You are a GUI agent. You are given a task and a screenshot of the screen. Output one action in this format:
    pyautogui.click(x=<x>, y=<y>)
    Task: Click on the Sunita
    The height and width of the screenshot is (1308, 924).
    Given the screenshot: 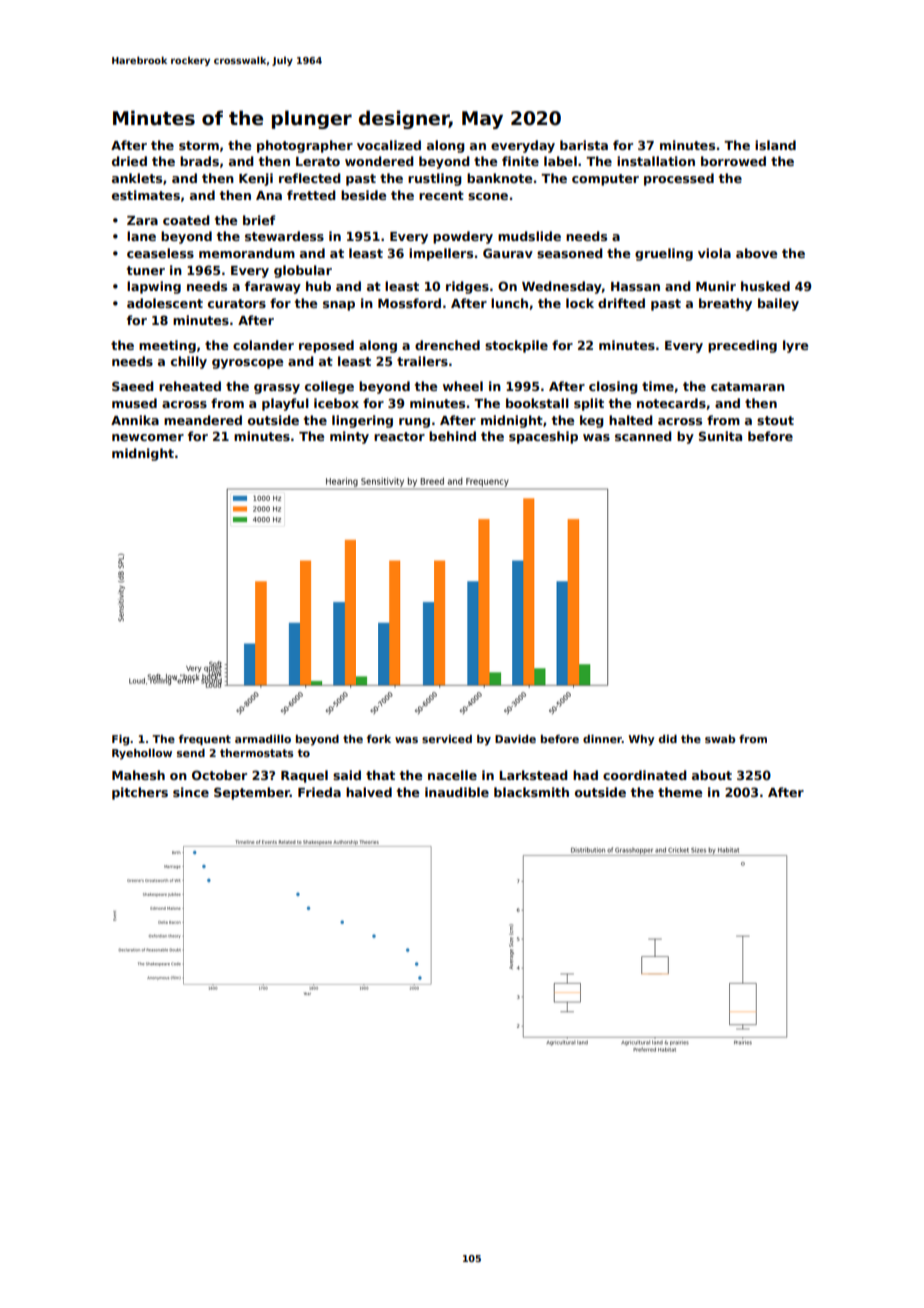 What is the action you would take?
    pyautogui.click(x=720, y=436)
